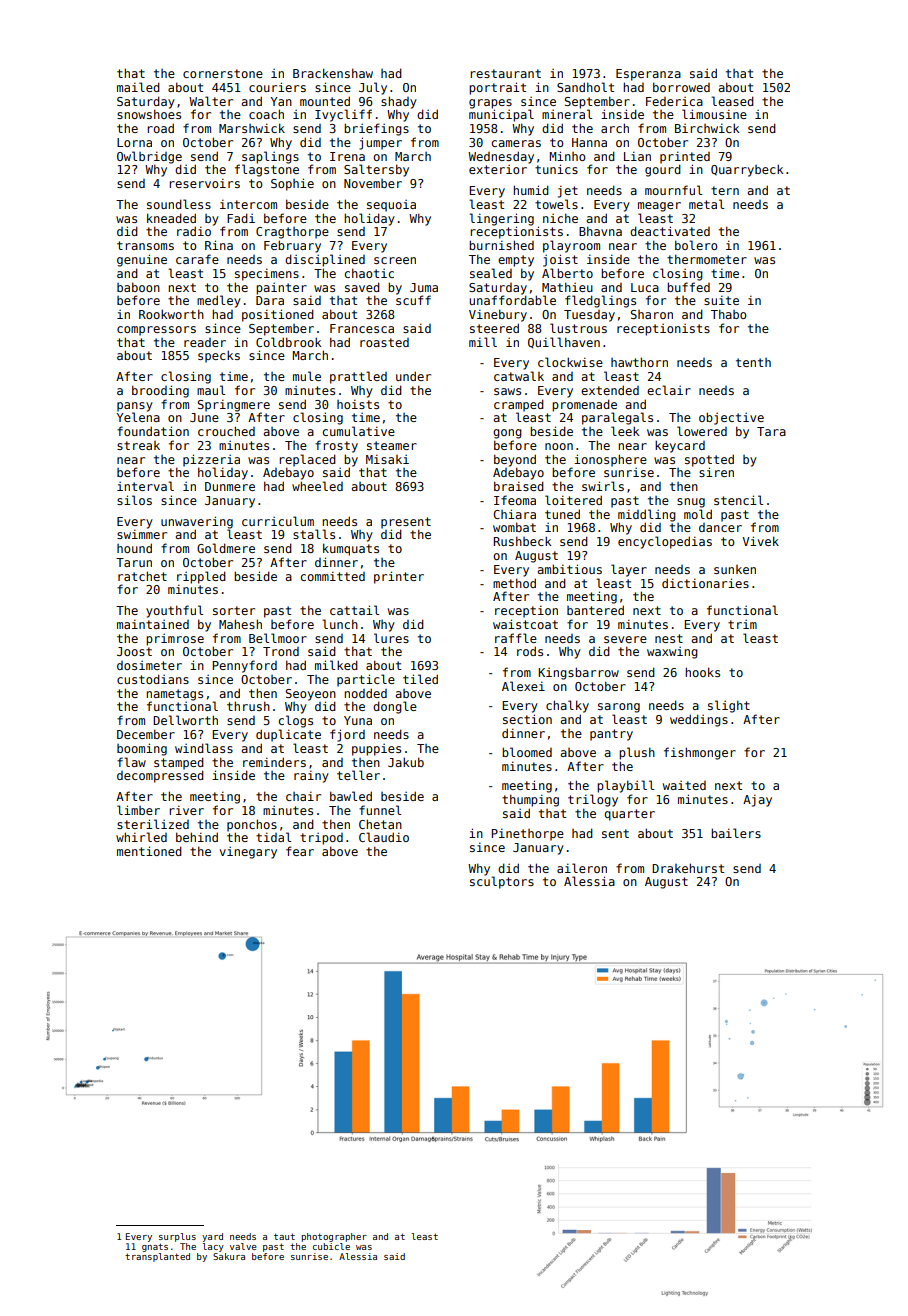  I want to click on Tara, so click(771, 431).
